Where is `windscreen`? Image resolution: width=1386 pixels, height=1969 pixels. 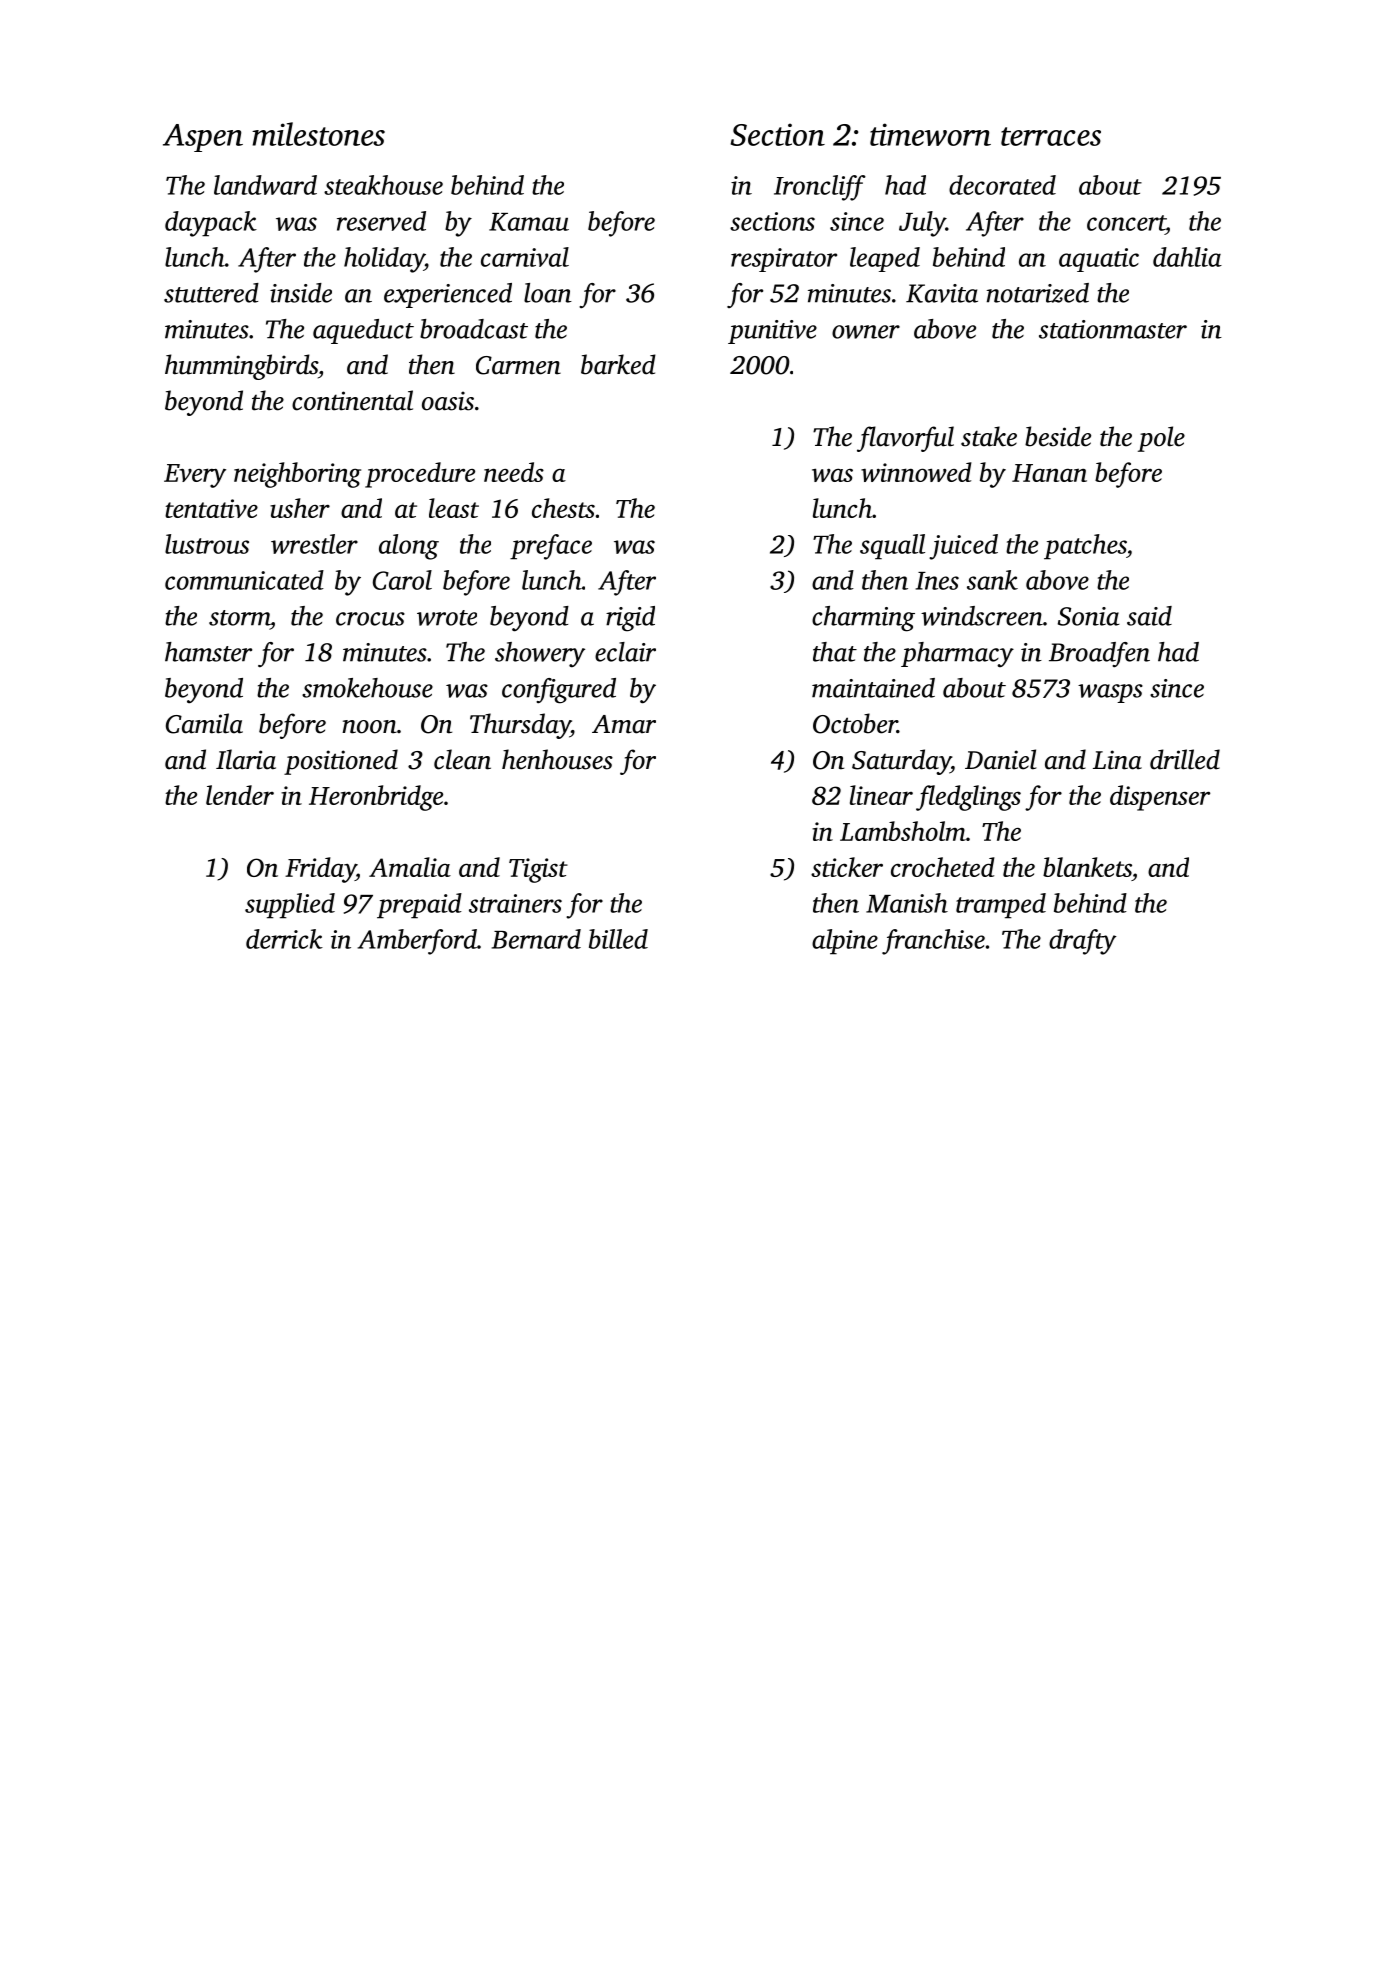
windscreen is located at coordinates (982, 616).
